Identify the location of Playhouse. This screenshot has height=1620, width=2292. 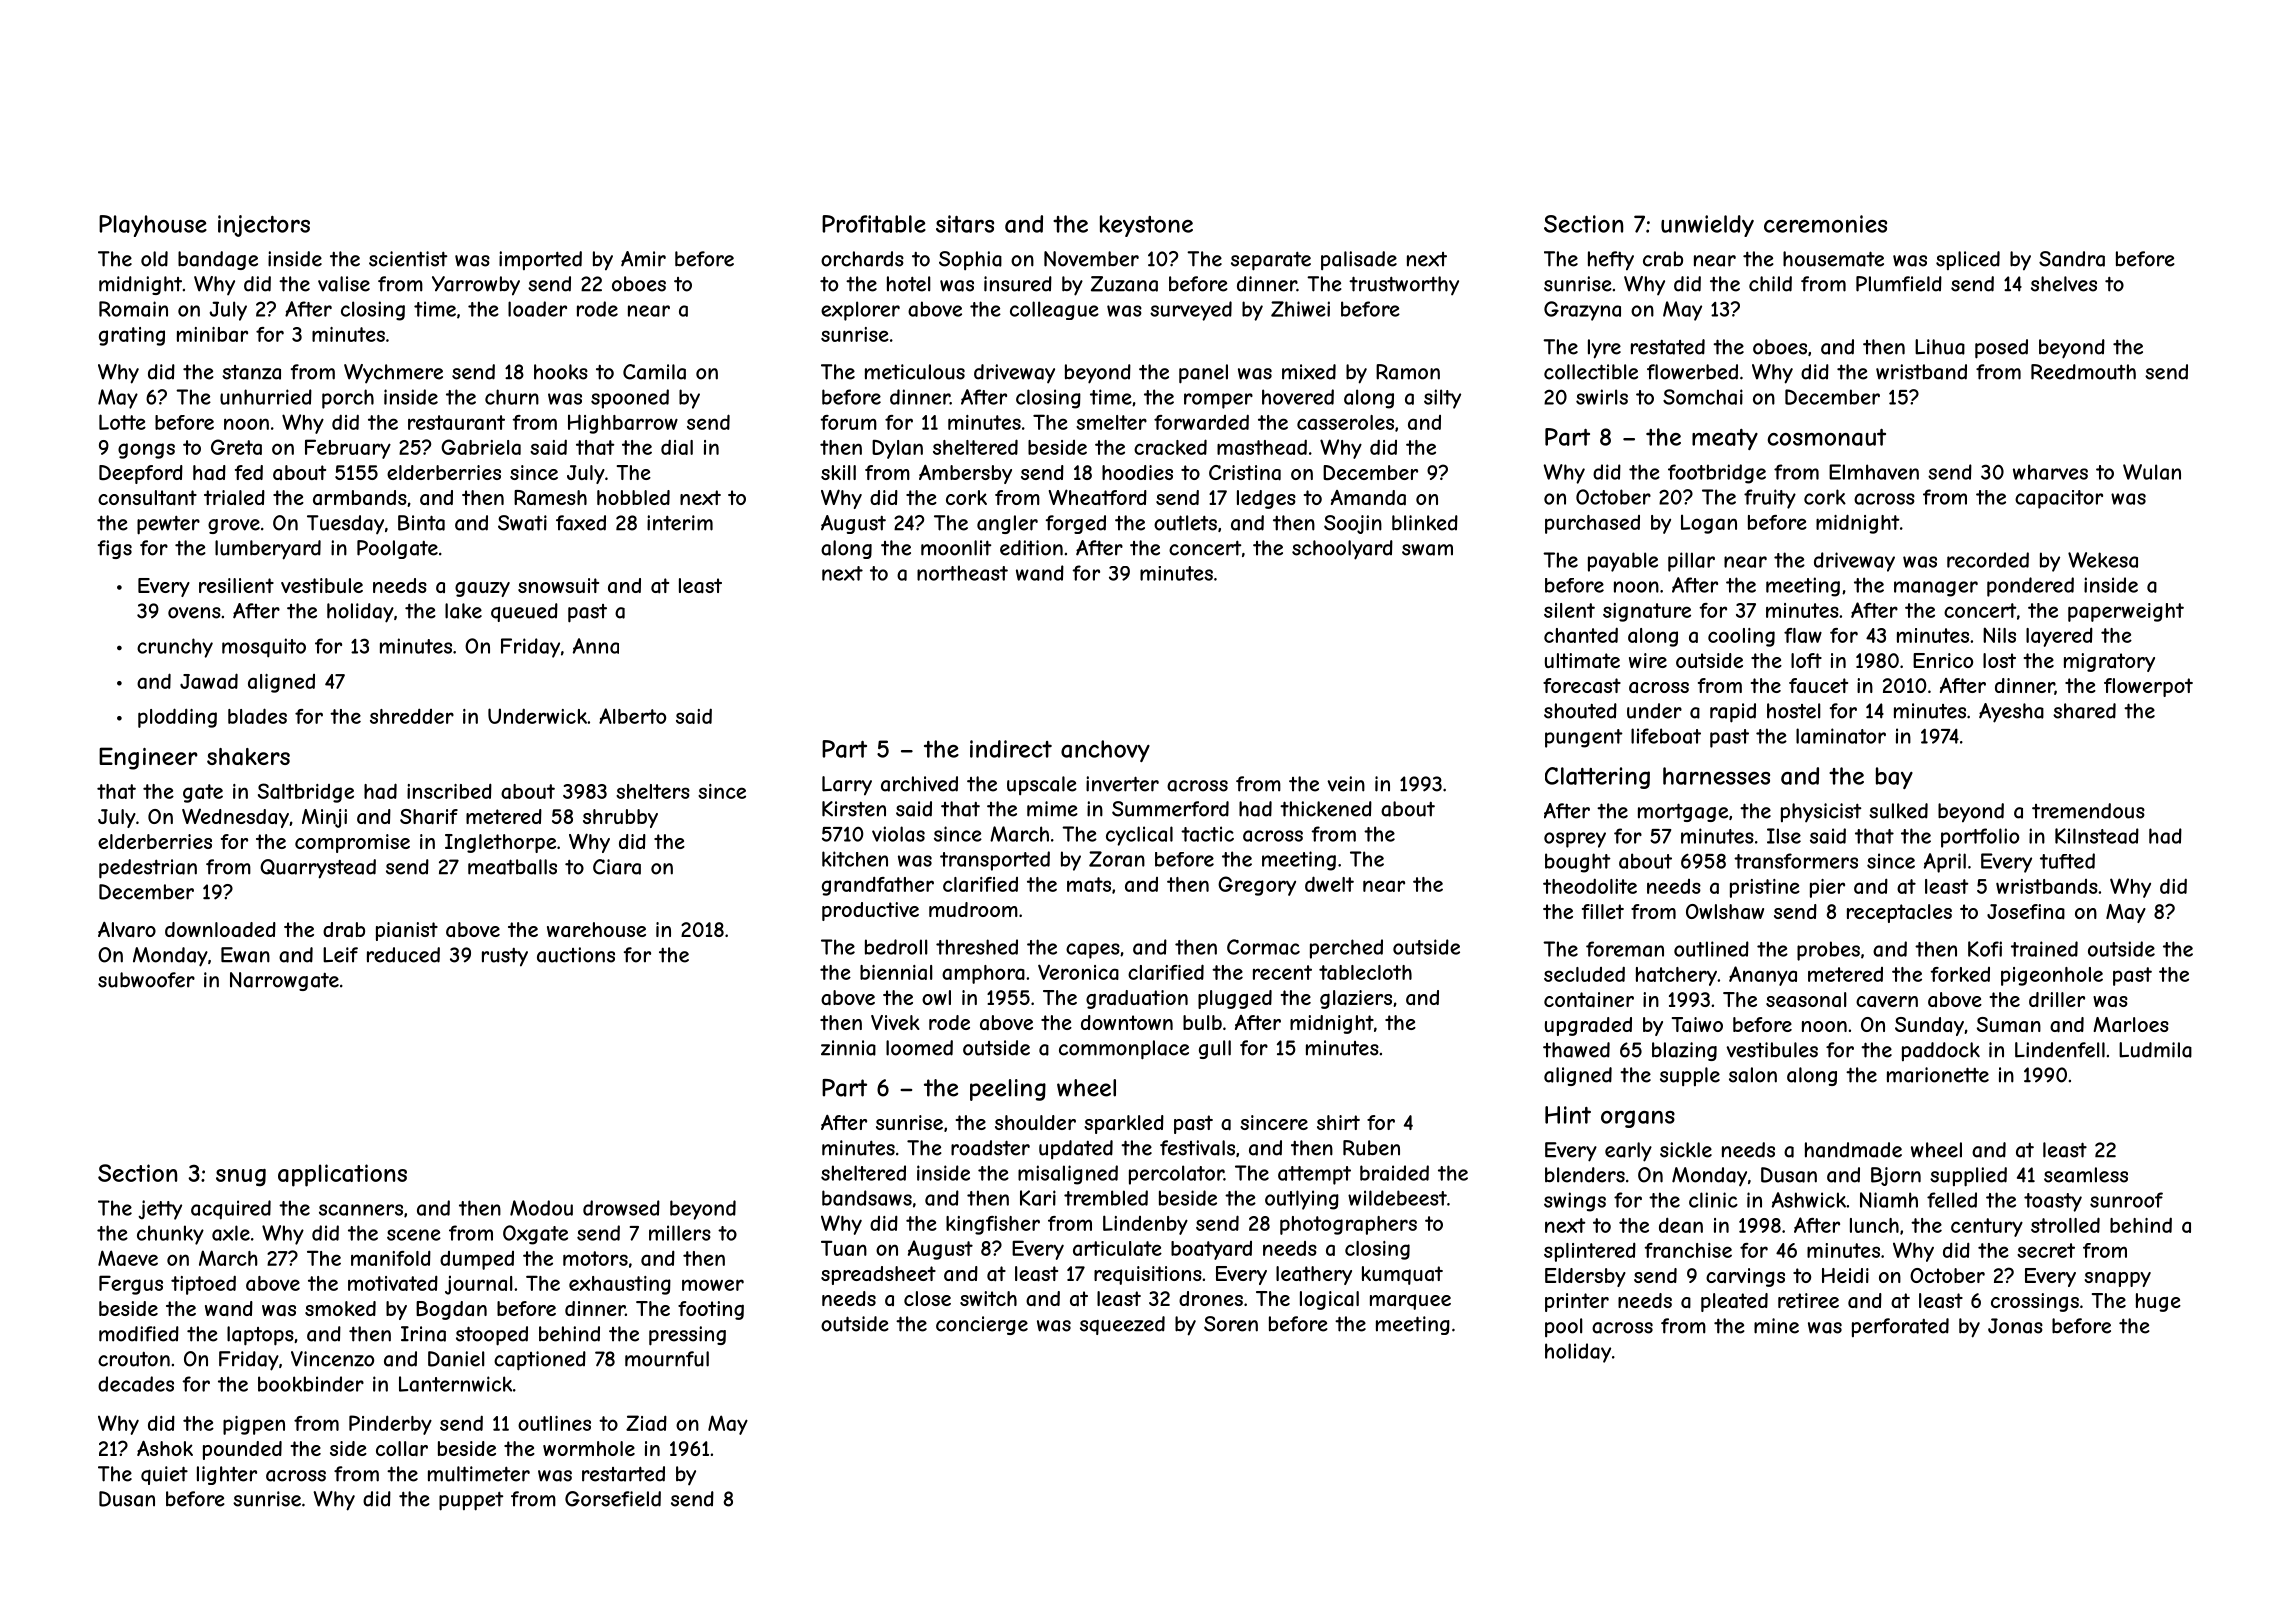
(153, 226).
